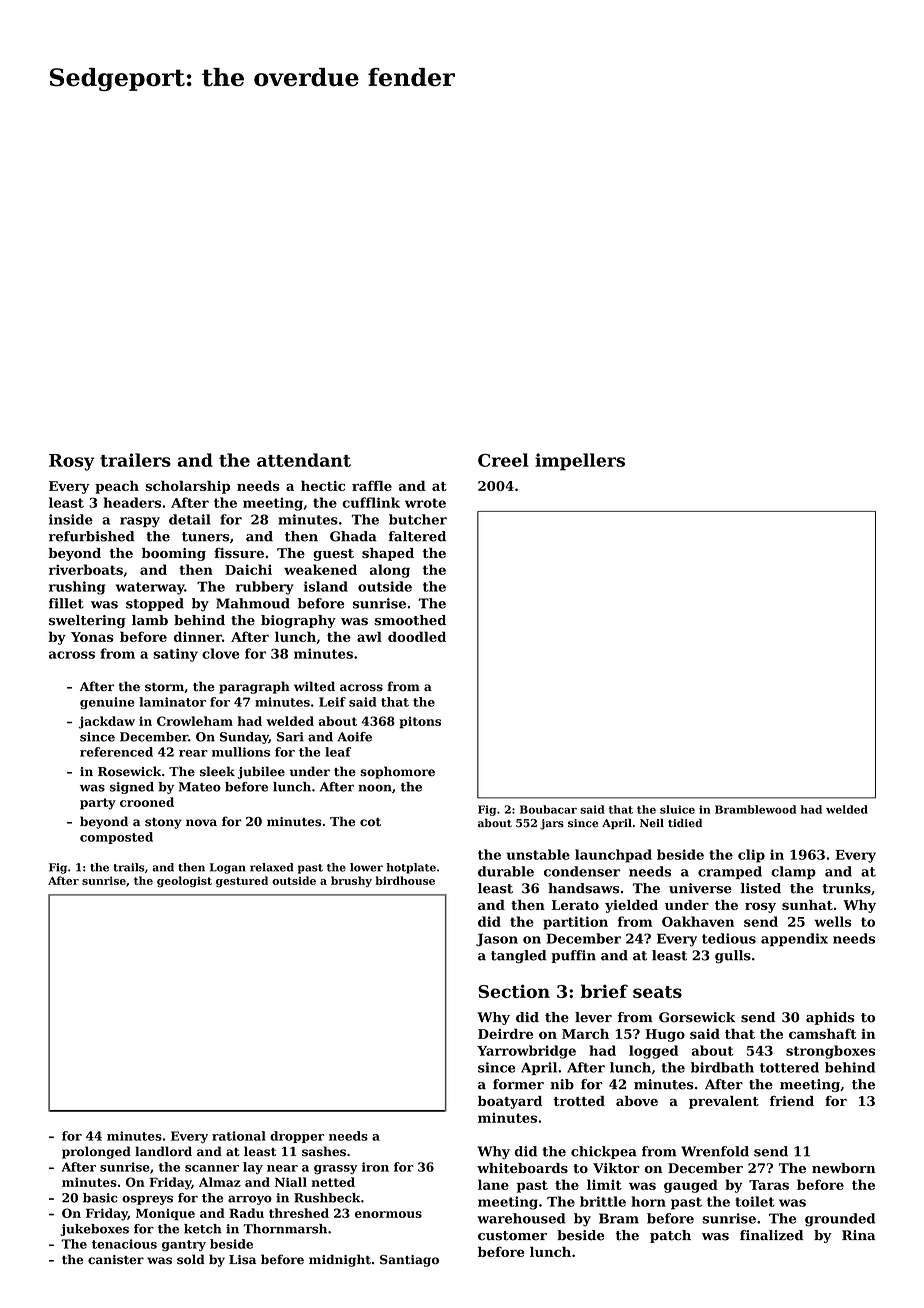 This screenshot has height=1308, width=924. Describe the element at coordinates (503, 460) in the screenshot. I see `Creel` at that location.
